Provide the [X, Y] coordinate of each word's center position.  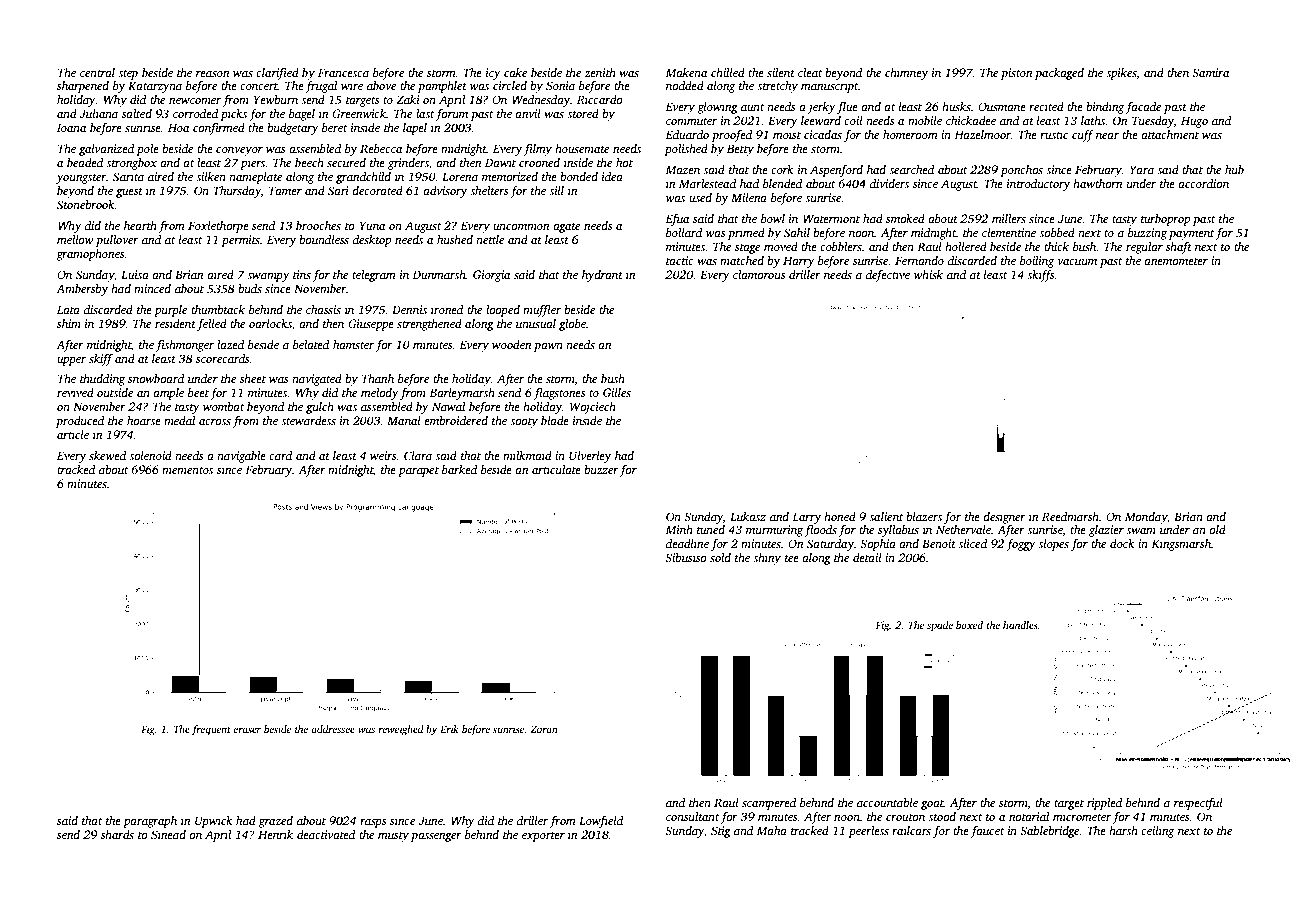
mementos [187, 470]
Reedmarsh [1070, 516]
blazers [924, 516]
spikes [1121, 74]
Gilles [617, 392]
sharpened [83, 87]
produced [80, 422]
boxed [969, 625]
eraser [247, 730]
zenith [600, 72]
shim [69, 323]
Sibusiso [686, 557]
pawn [548, 347]
